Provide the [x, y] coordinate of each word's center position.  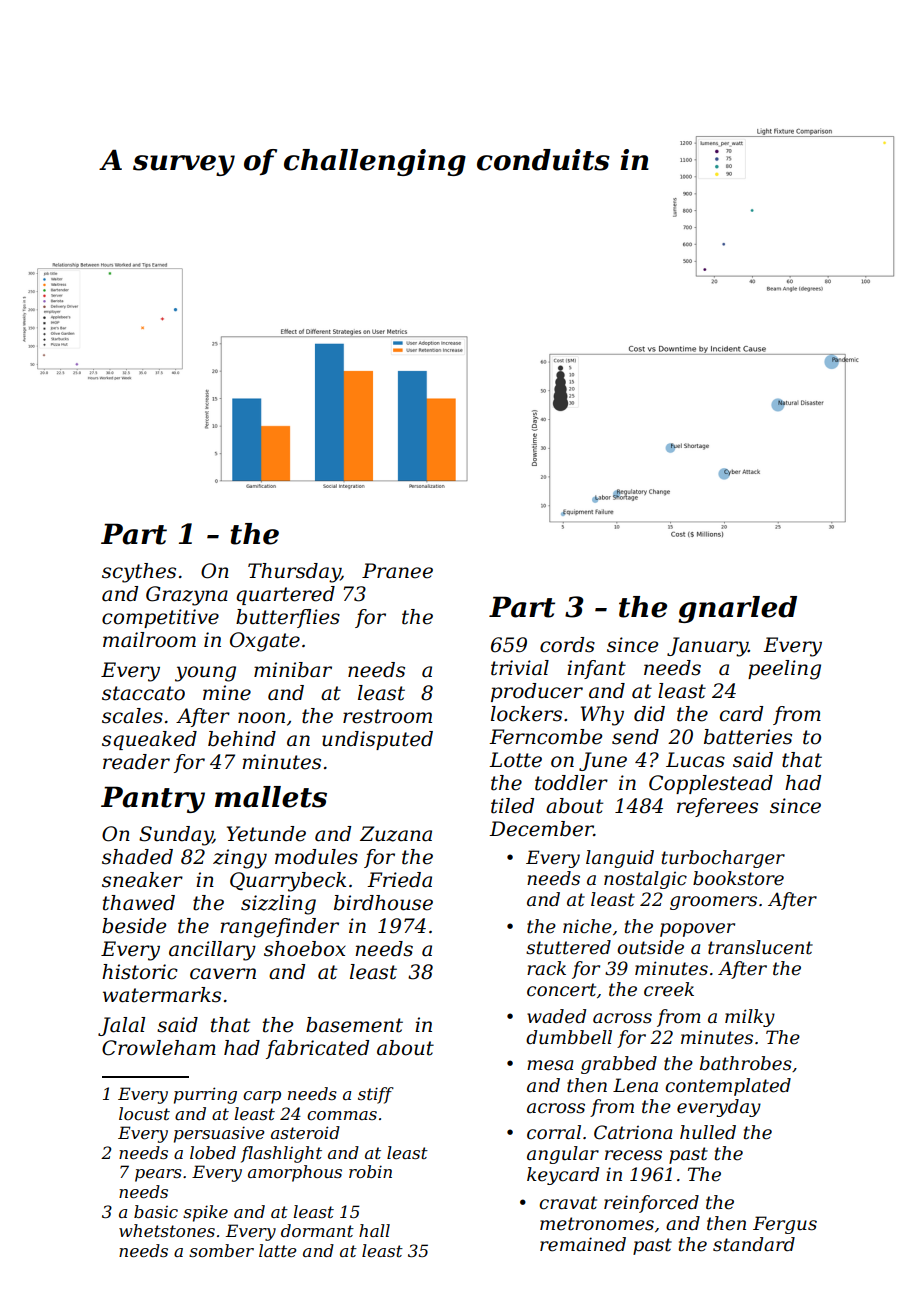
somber [221, 1250]
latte [278, 1250]
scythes [139, 573]
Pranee [397, 571]
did [649, 714]
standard [754, 1244]
